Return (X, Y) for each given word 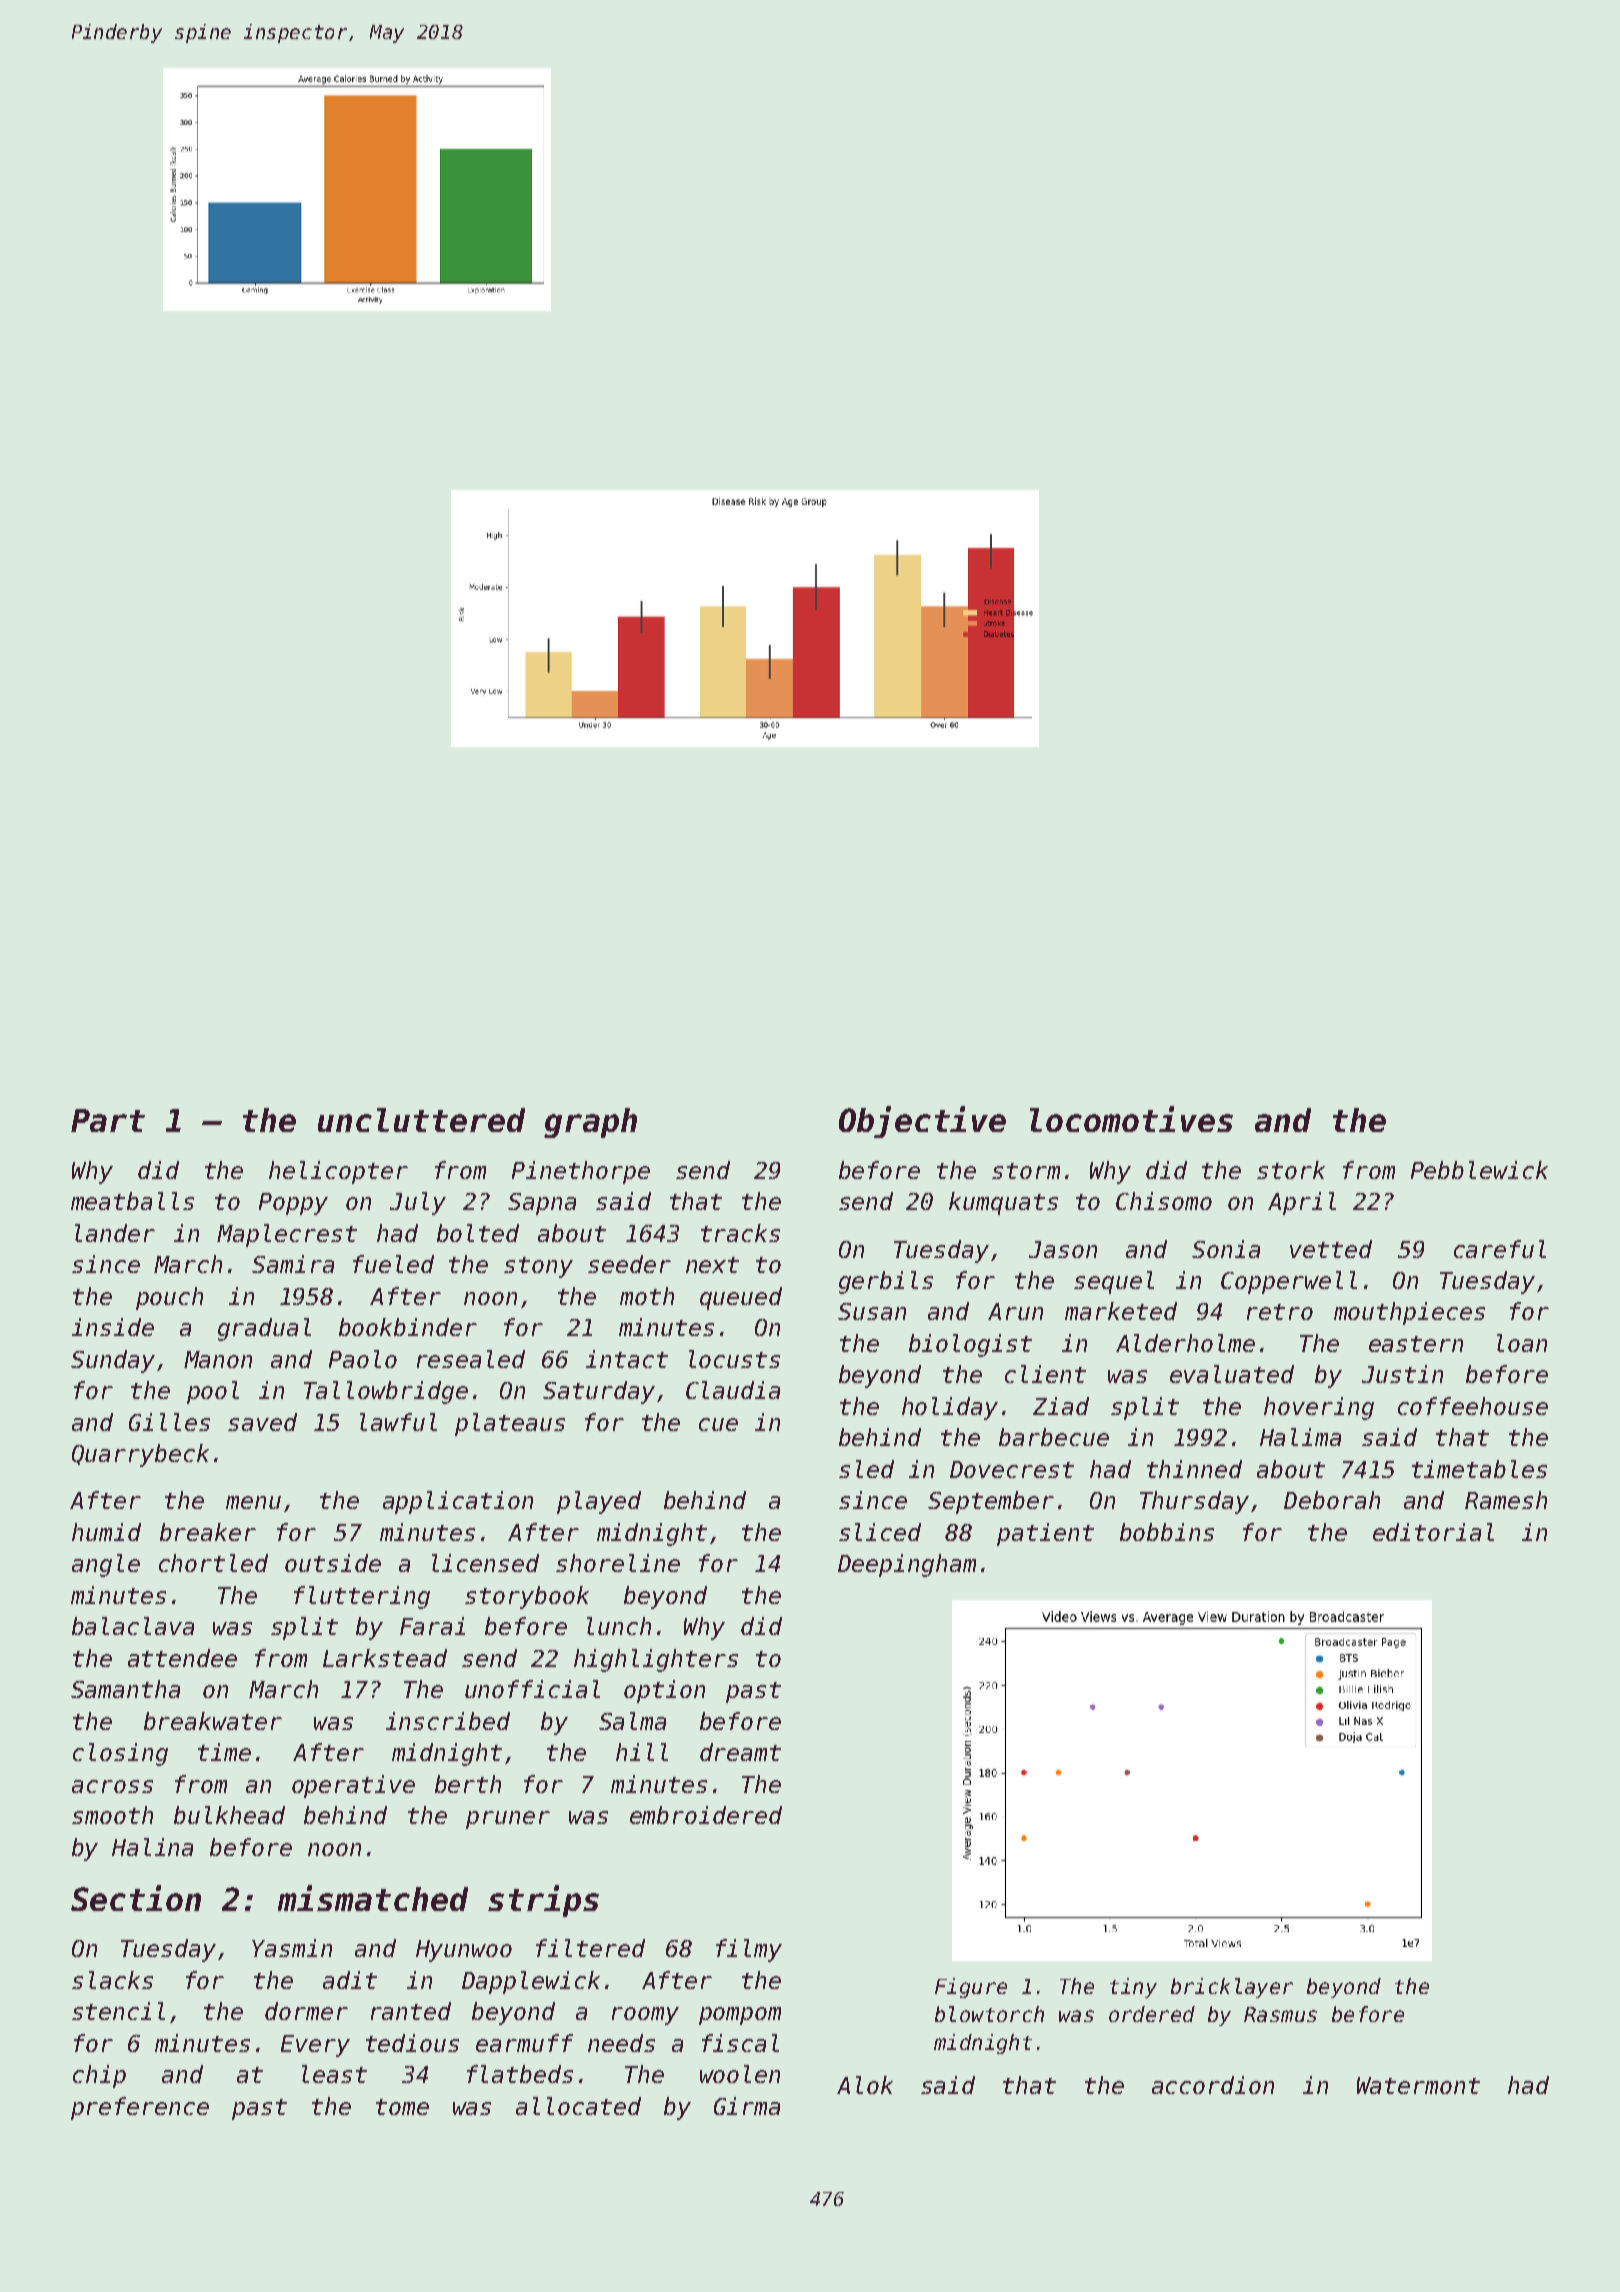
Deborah (1332, 1500)
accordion (1213, 2085)
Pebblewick (1479, 1170)
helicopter (338, 1172)
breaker (208, 1532)
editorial (1433, 1532)
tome (402, 2107)
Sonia (1226, 1249)
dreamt (740, 1752)
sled (866, 1469)
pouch (169, 1298)
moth (647, 1296)
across (112, 1786)
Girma (747, 2106)
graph (590, 1123)
